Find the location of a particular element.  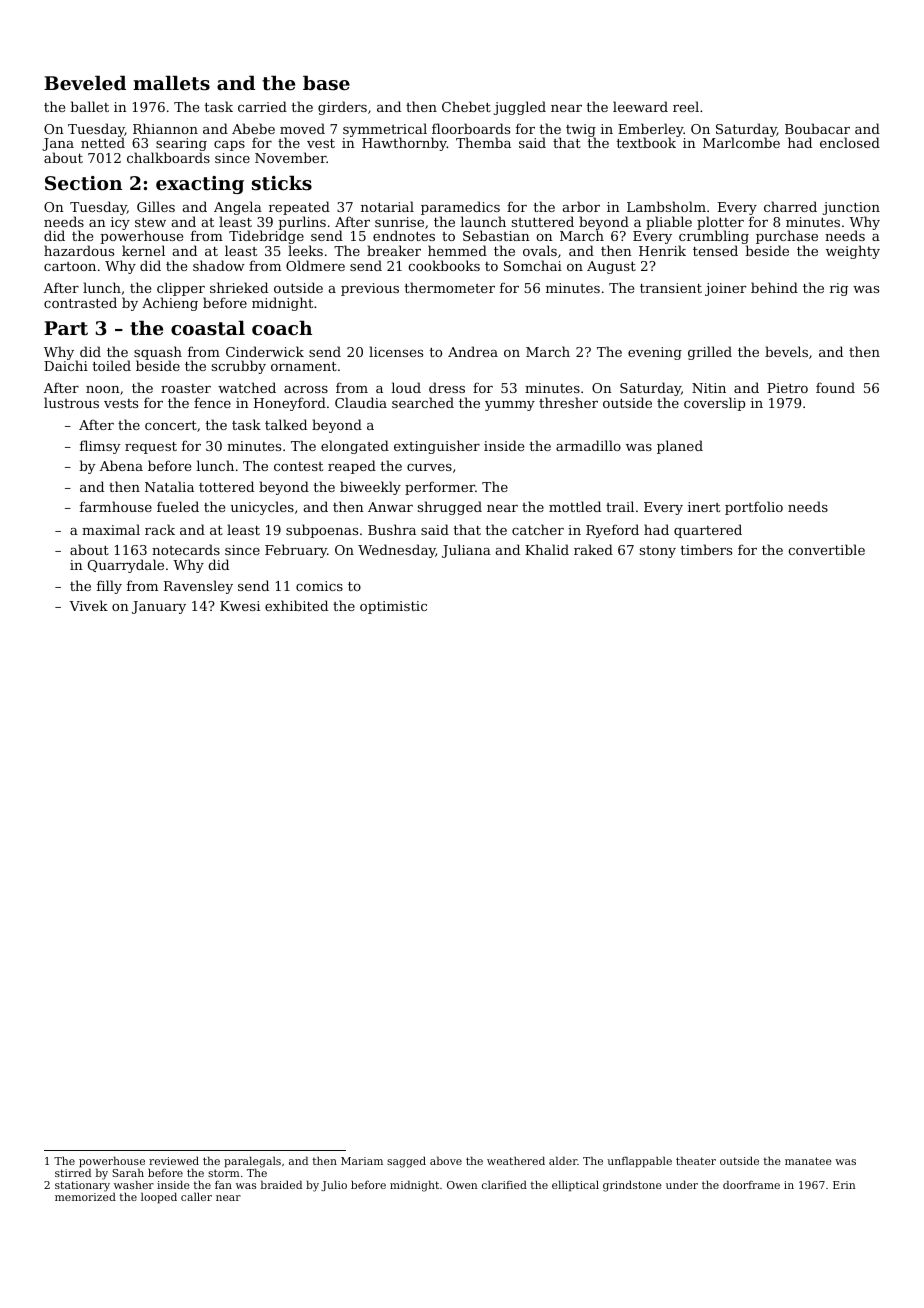

Chebet is located at coordinates (466, 106).
